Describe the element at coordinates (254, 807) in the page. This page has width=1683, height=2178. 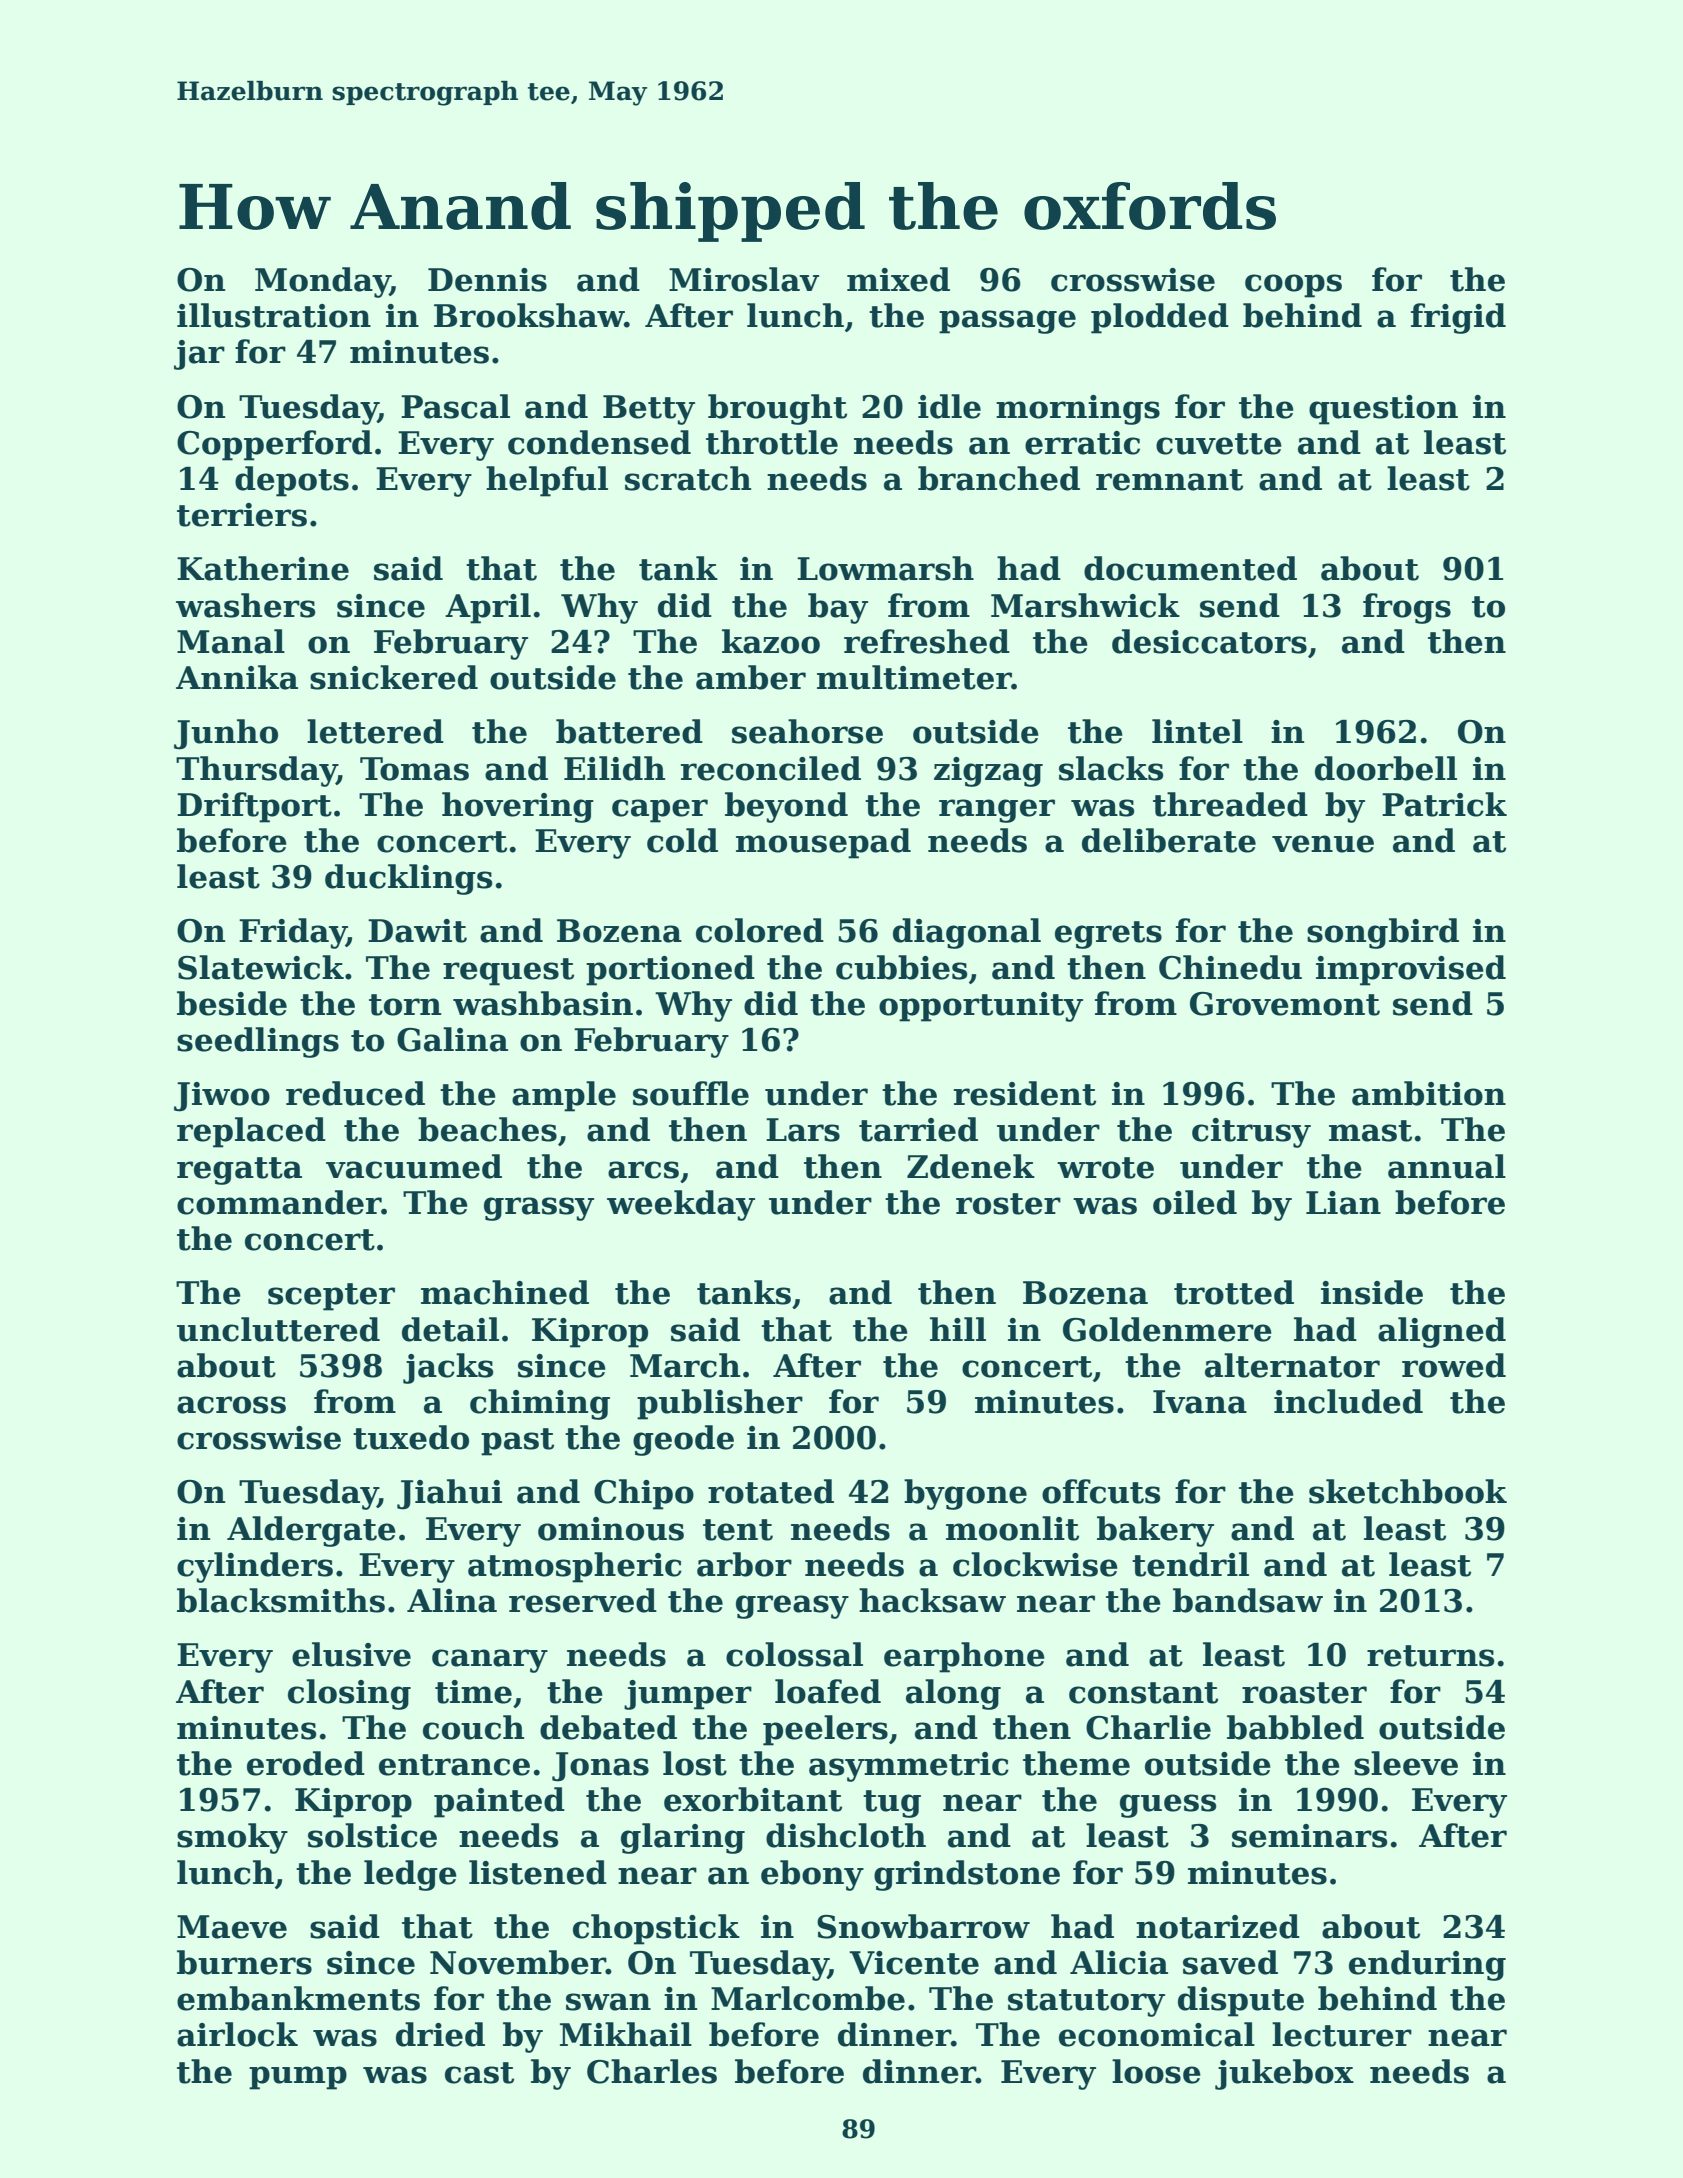
I see `Driftport` at that location.
